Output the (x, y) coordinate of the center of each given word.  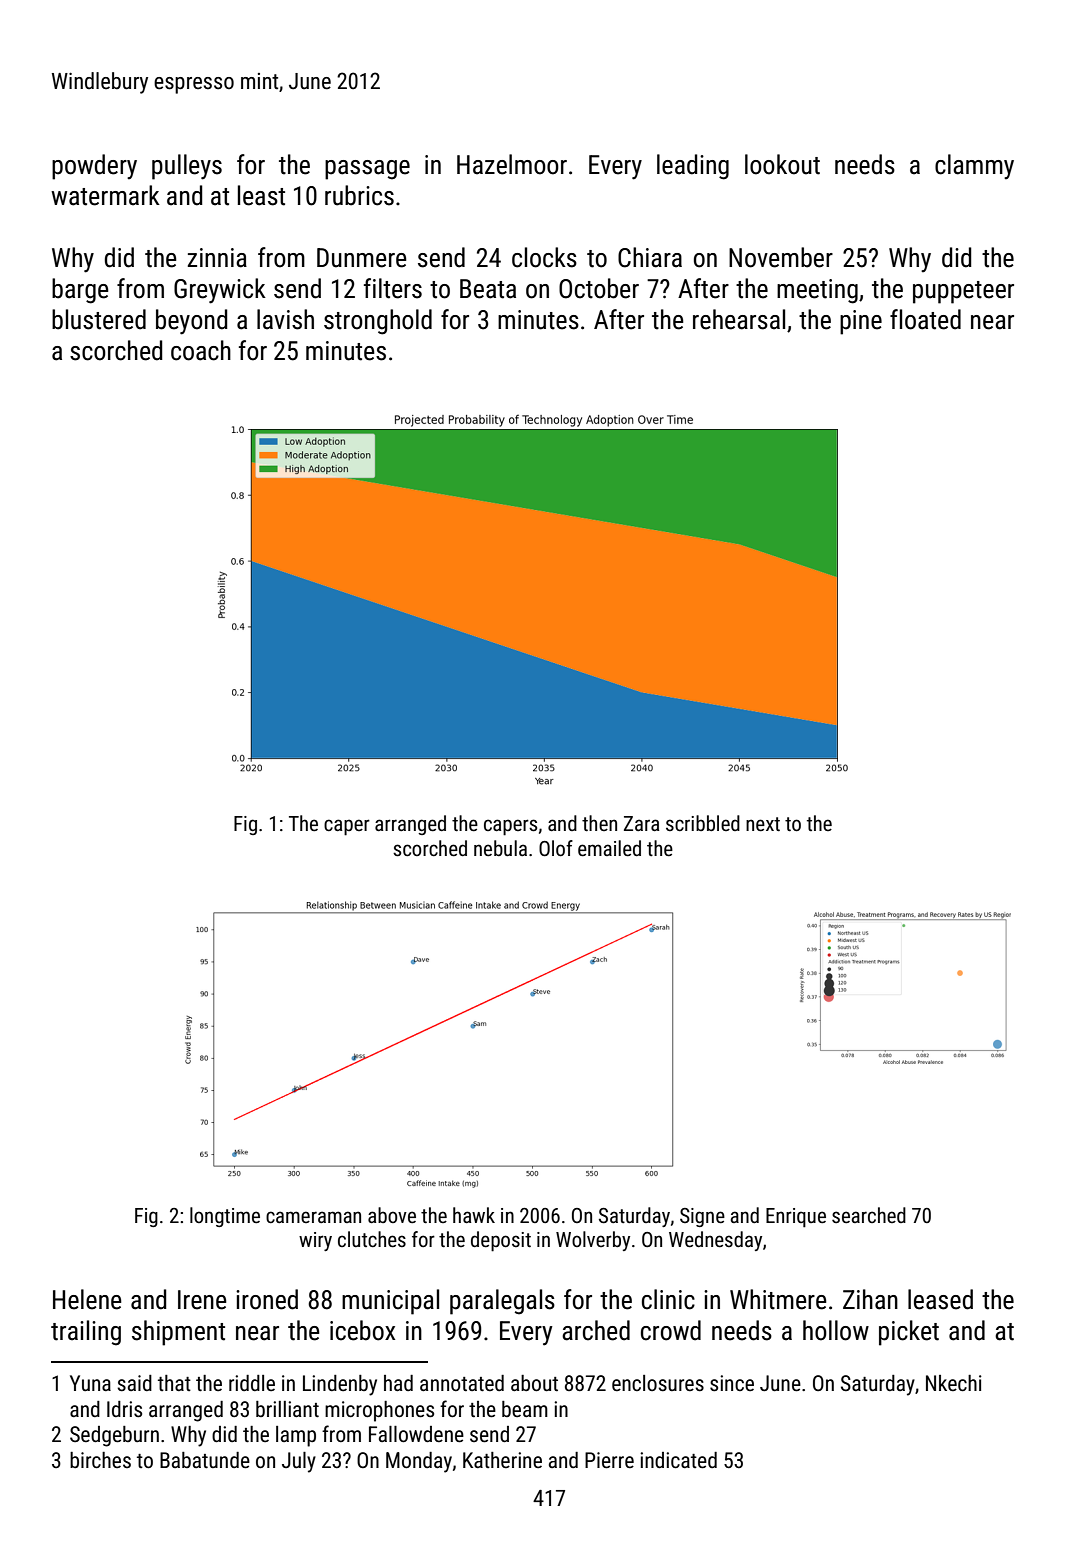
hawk (474, 1215)
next (763, 824)
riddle (252, 1383)
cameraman (313, 1217)
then (599, 823)
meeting (817, 291)
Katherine (502, 1460)
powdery (94, 167)
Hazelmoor (512, 164)
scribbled (703, 823)
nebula (500, 848)
